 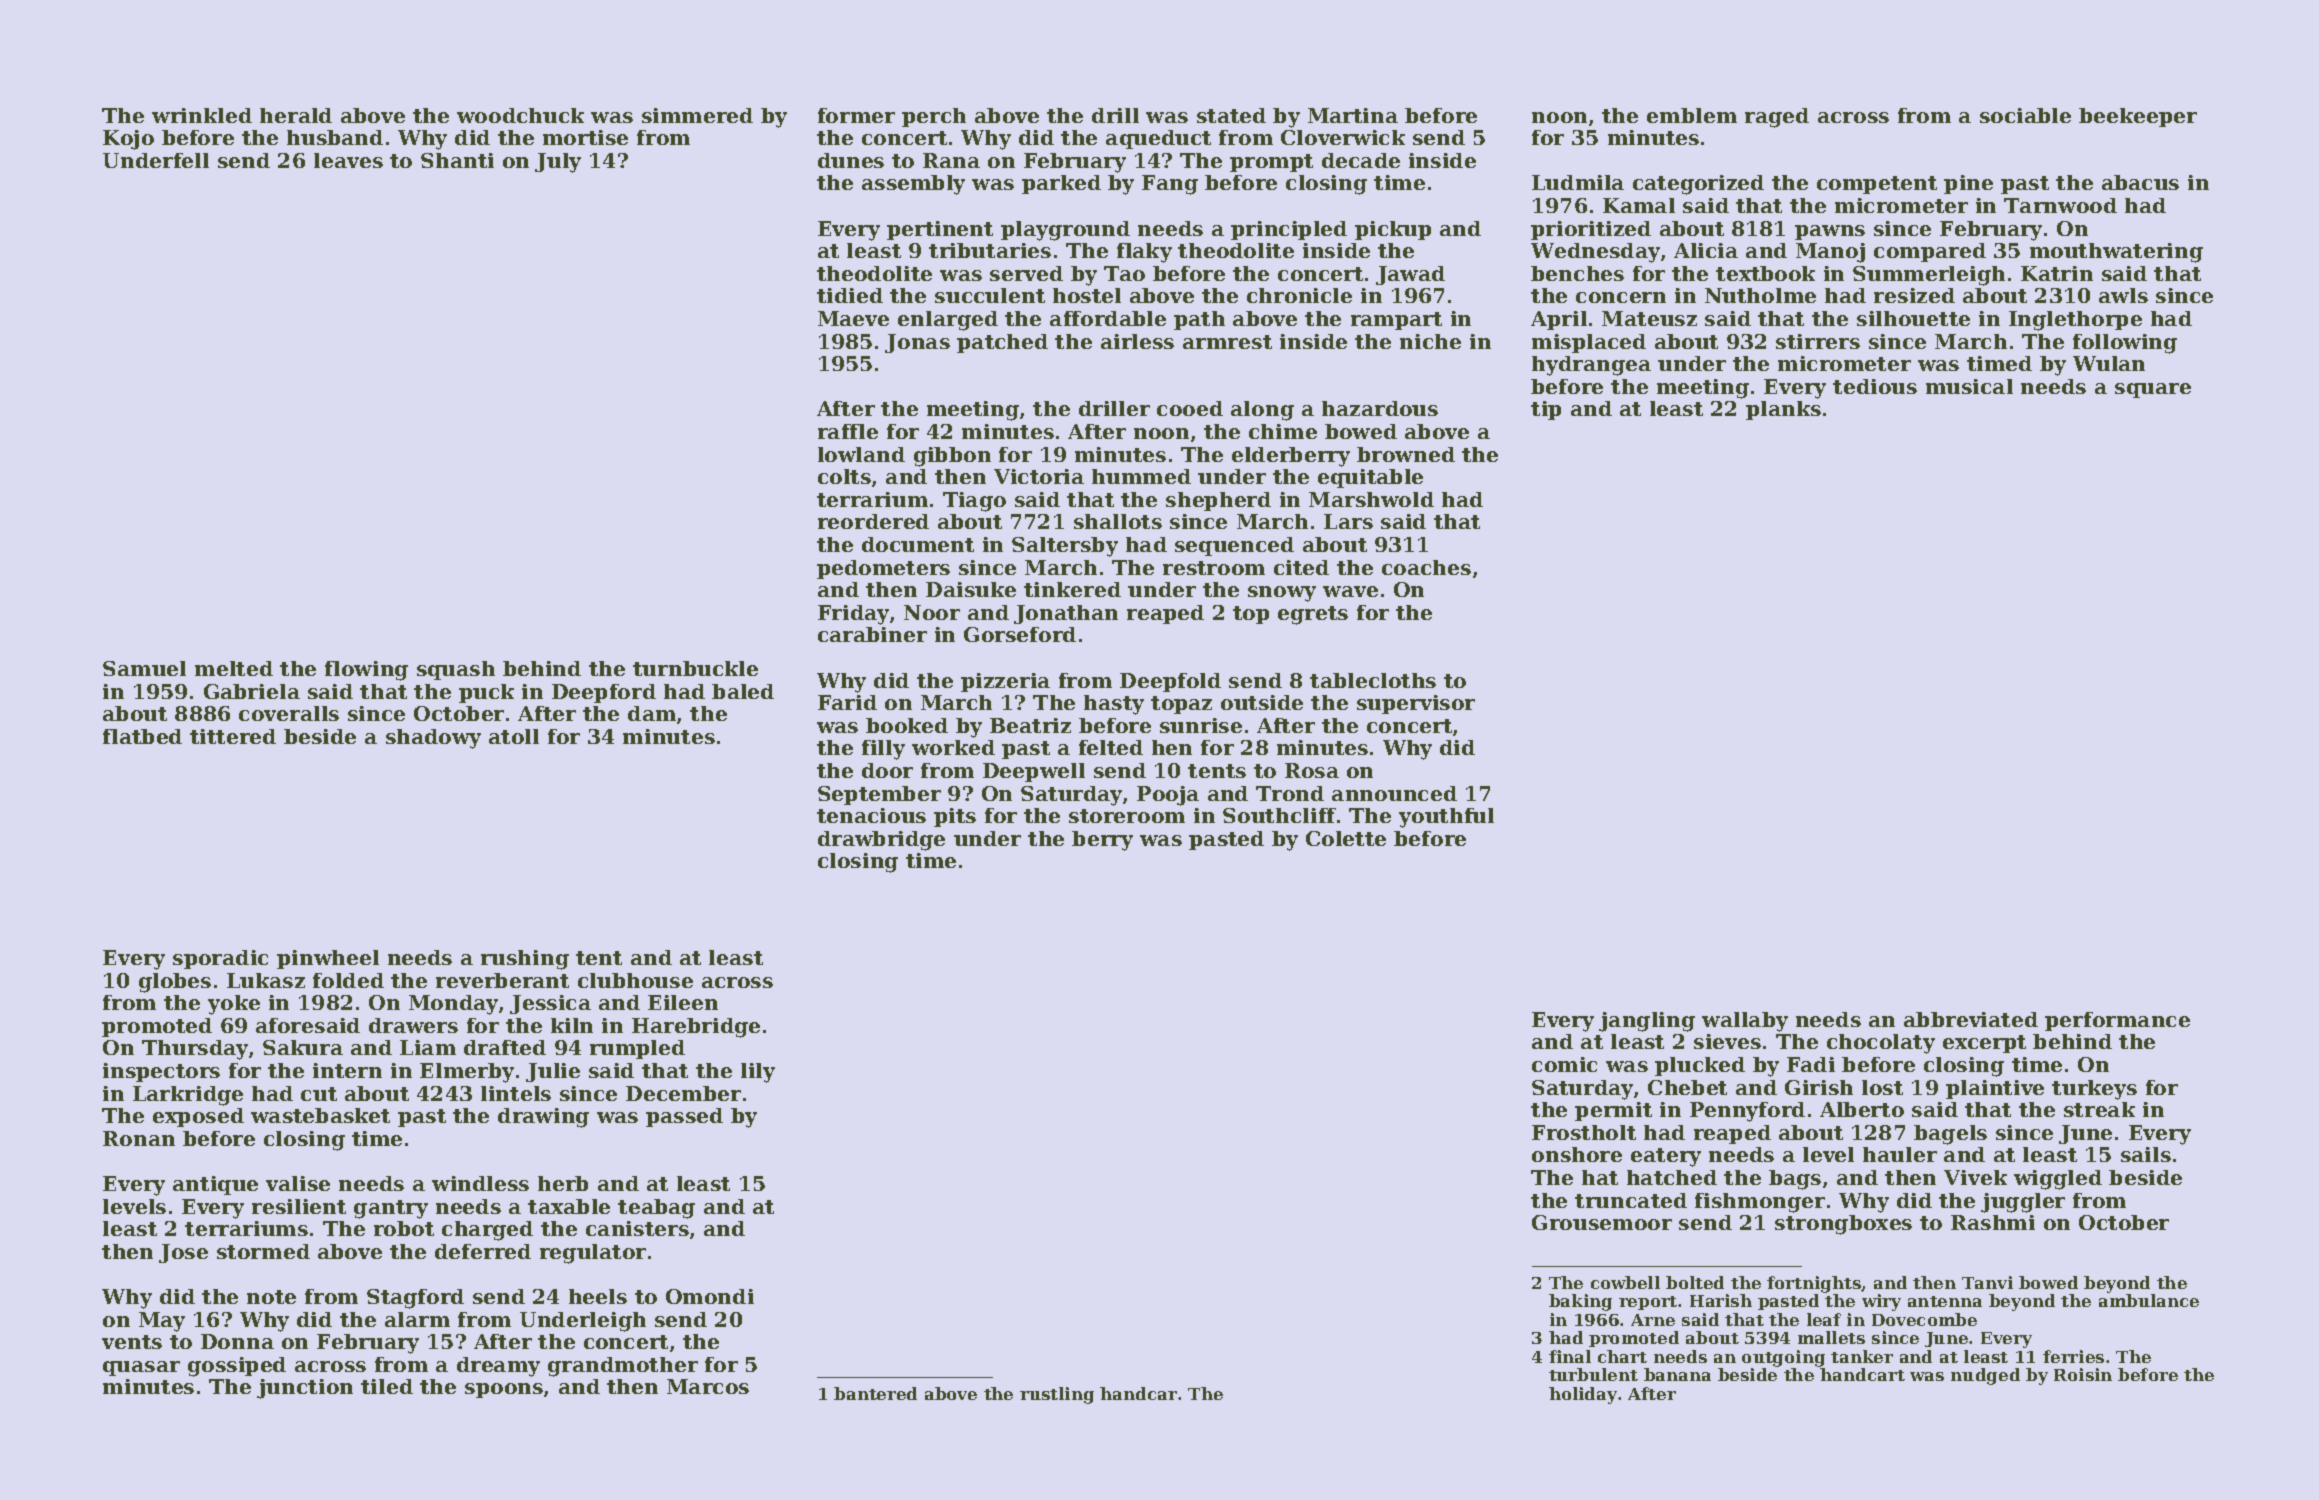 What do you see at coordinates (593, 1254) in the screenshot?
I see `regulator` at bounding box center [593, 1254].
